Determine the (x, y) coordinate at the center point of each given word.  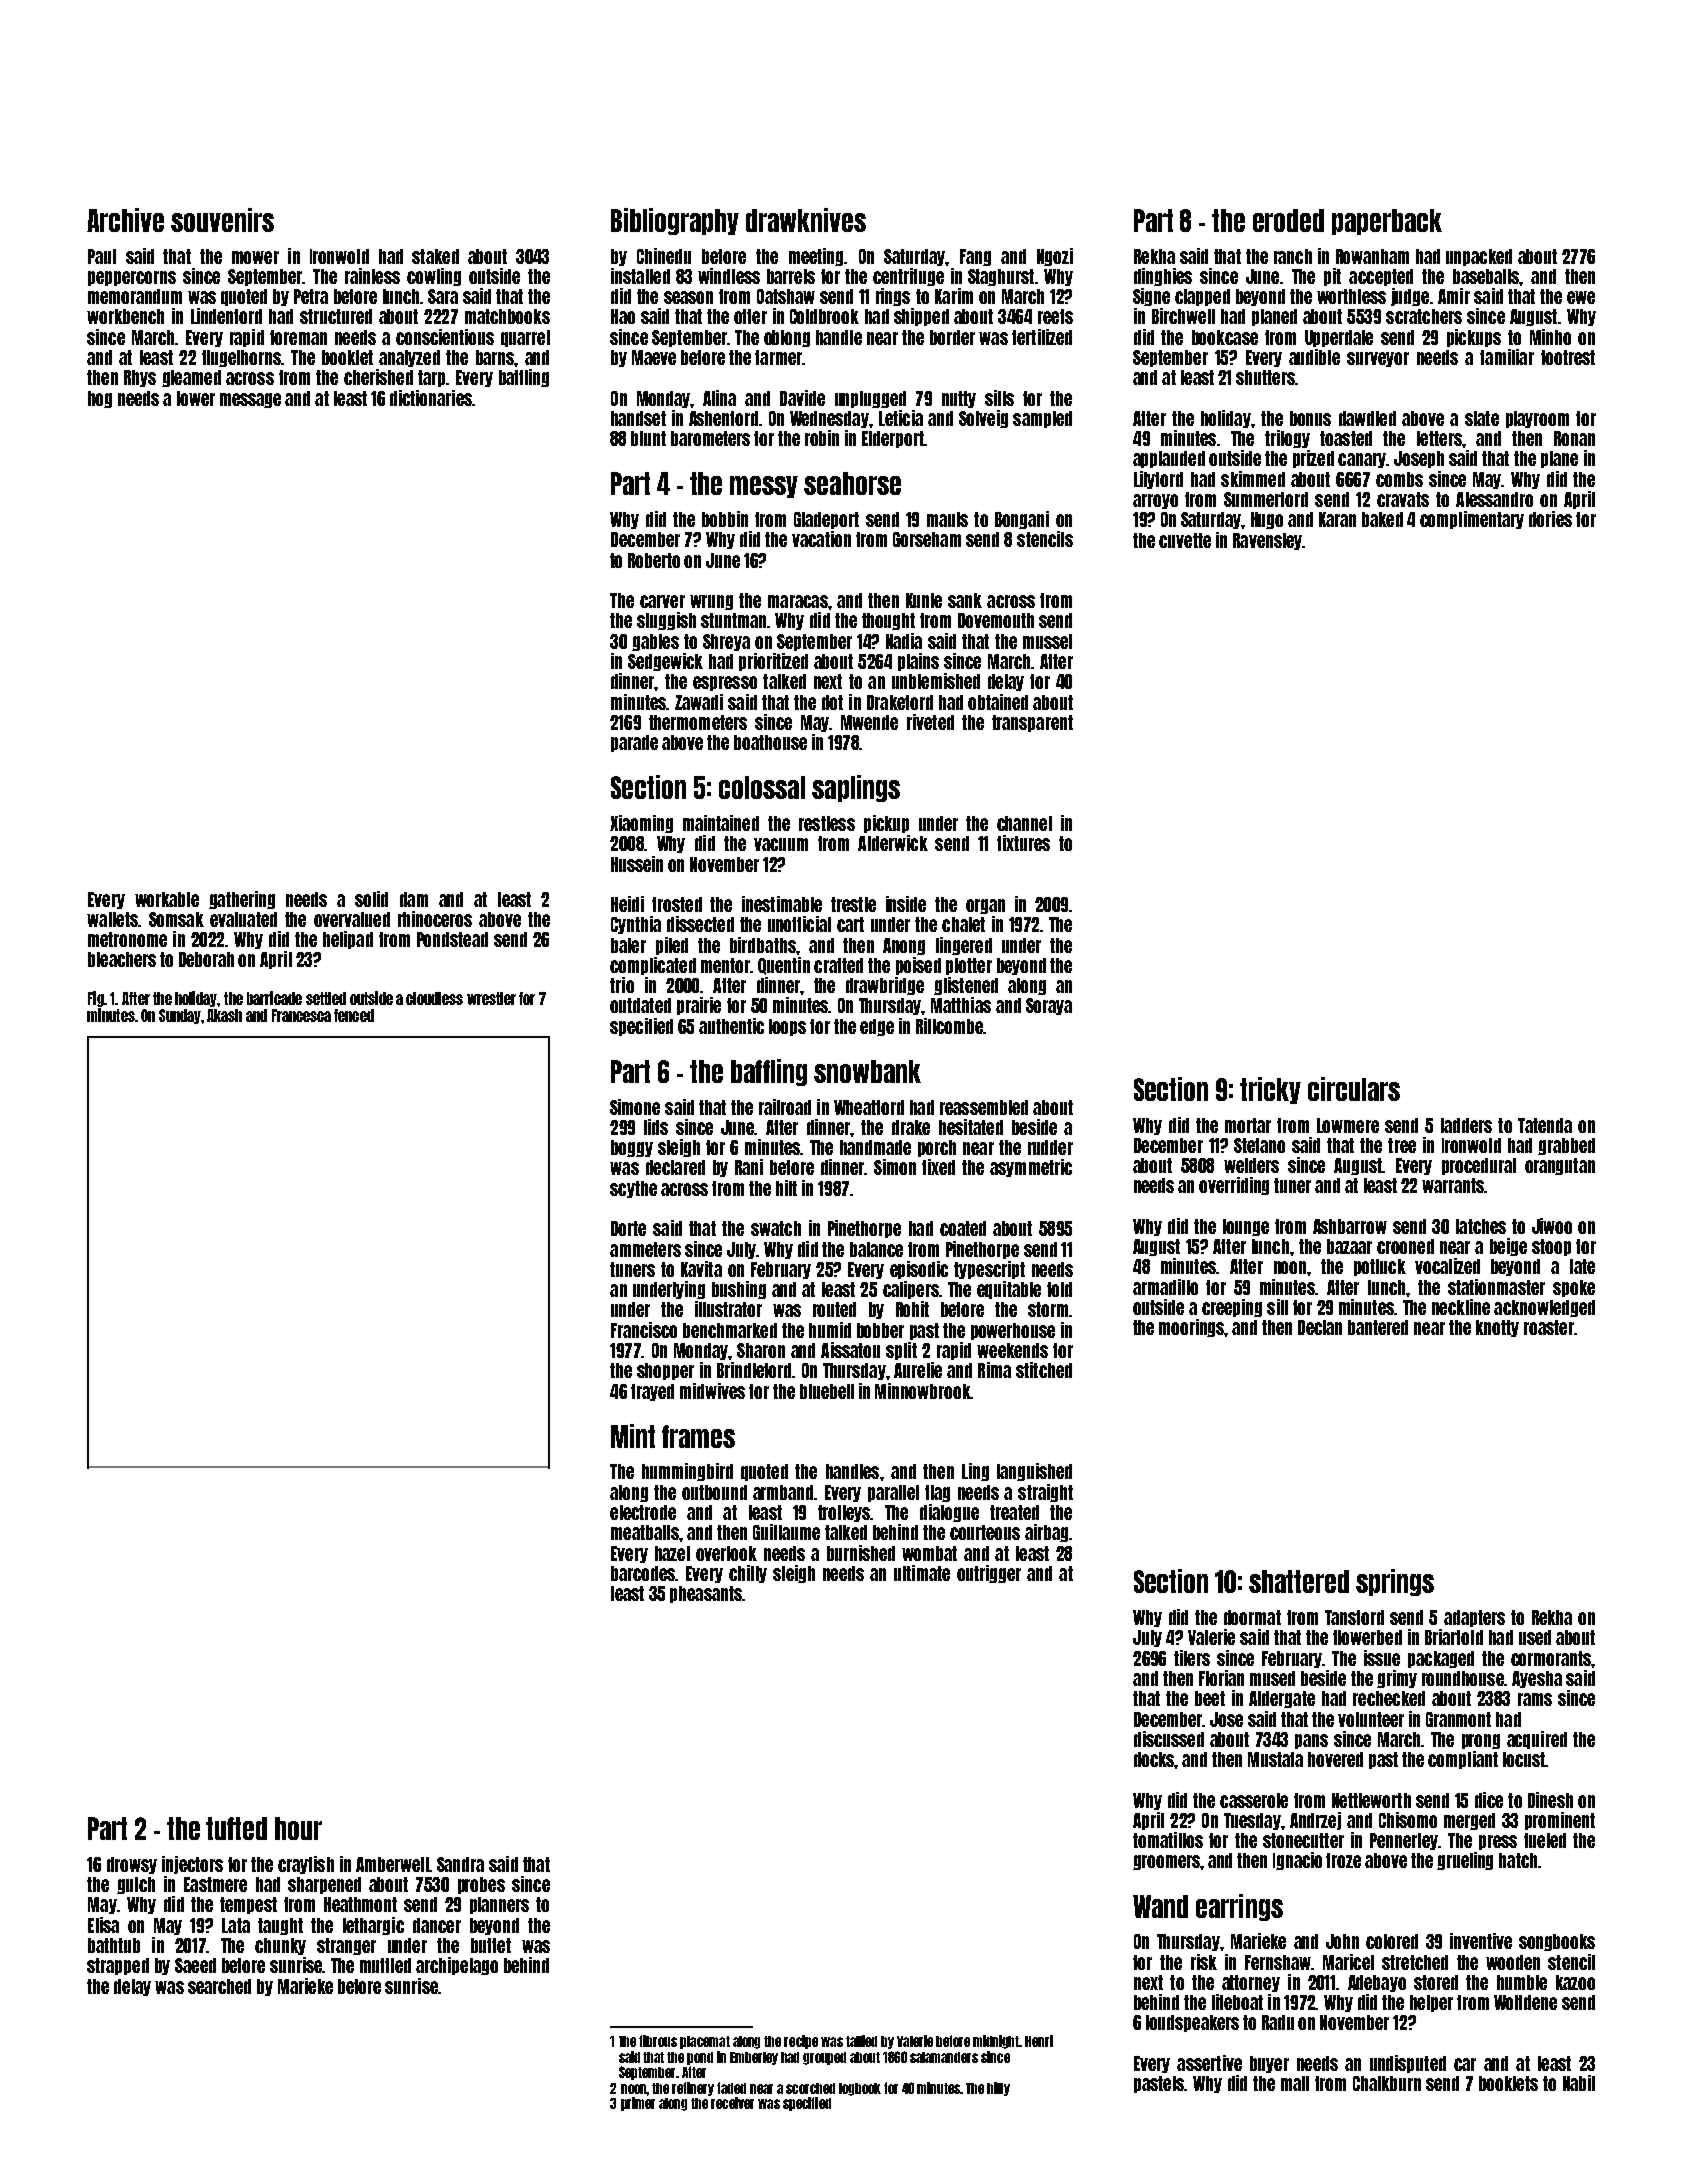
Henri (1039, 2041)
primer (638, 2104)
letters (1439, 438)
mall (1295, 2083)
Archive (125, 220)
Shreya (726, 642)
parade (634, 743)
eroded (1288, 220)
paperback (1387, 222)
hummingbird (687, 1472)
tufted (236, 1828)
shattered (1299, 1581)
